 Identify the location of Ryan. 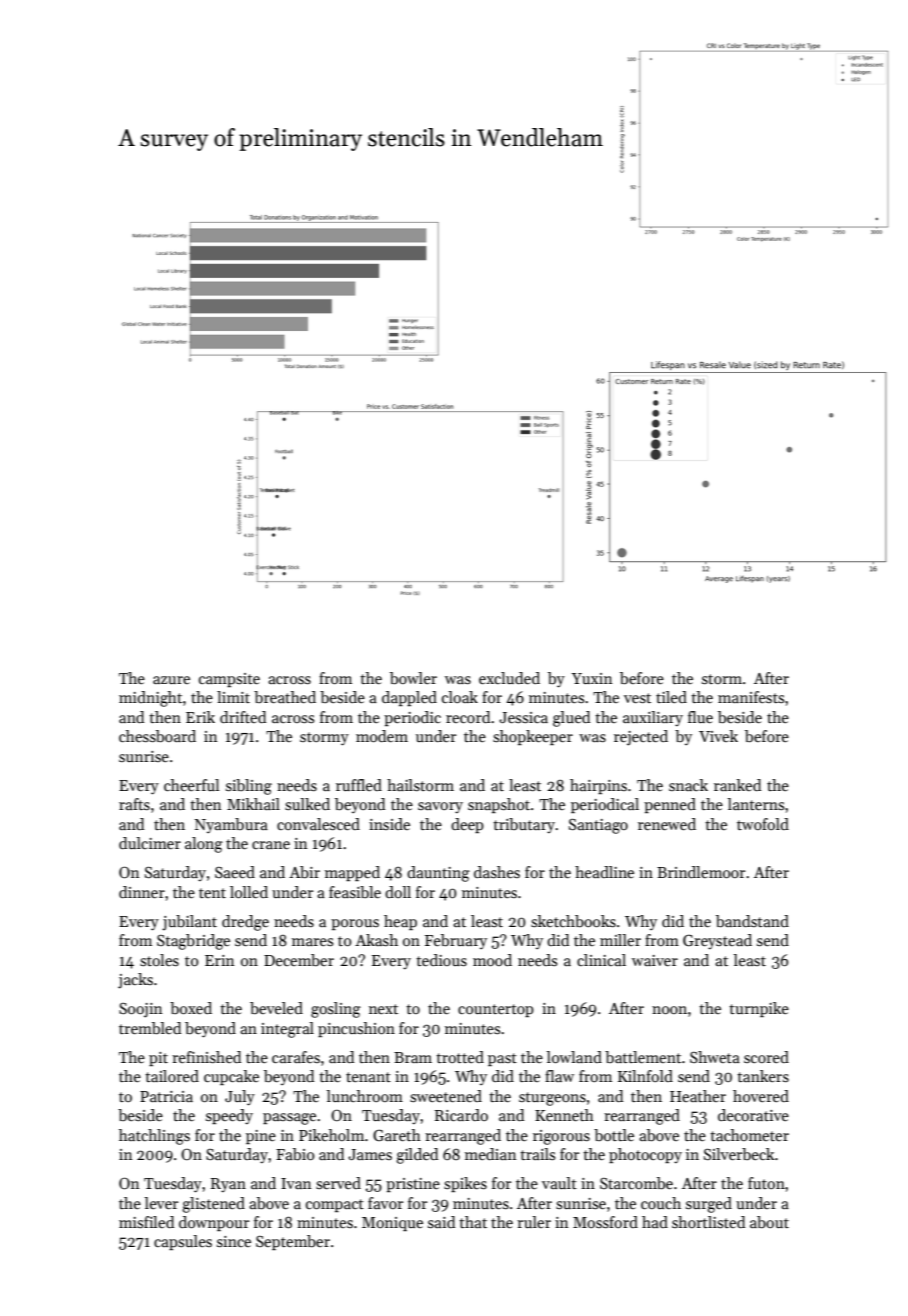
(228, 1185).
